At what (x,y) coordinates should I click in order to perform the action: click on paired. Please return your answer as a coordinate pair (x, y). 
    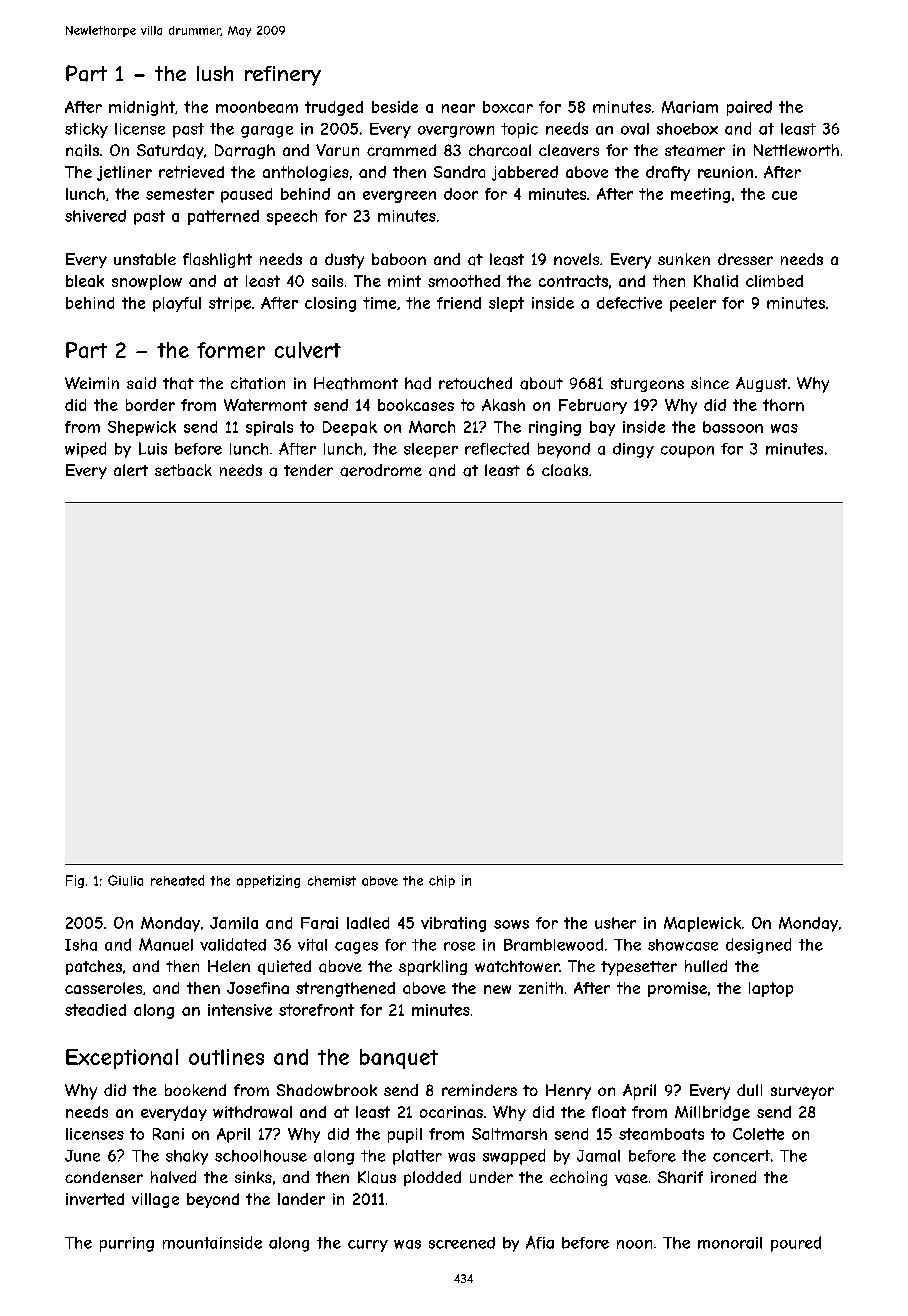
    Looking at the image, I should click on (749, 108).
